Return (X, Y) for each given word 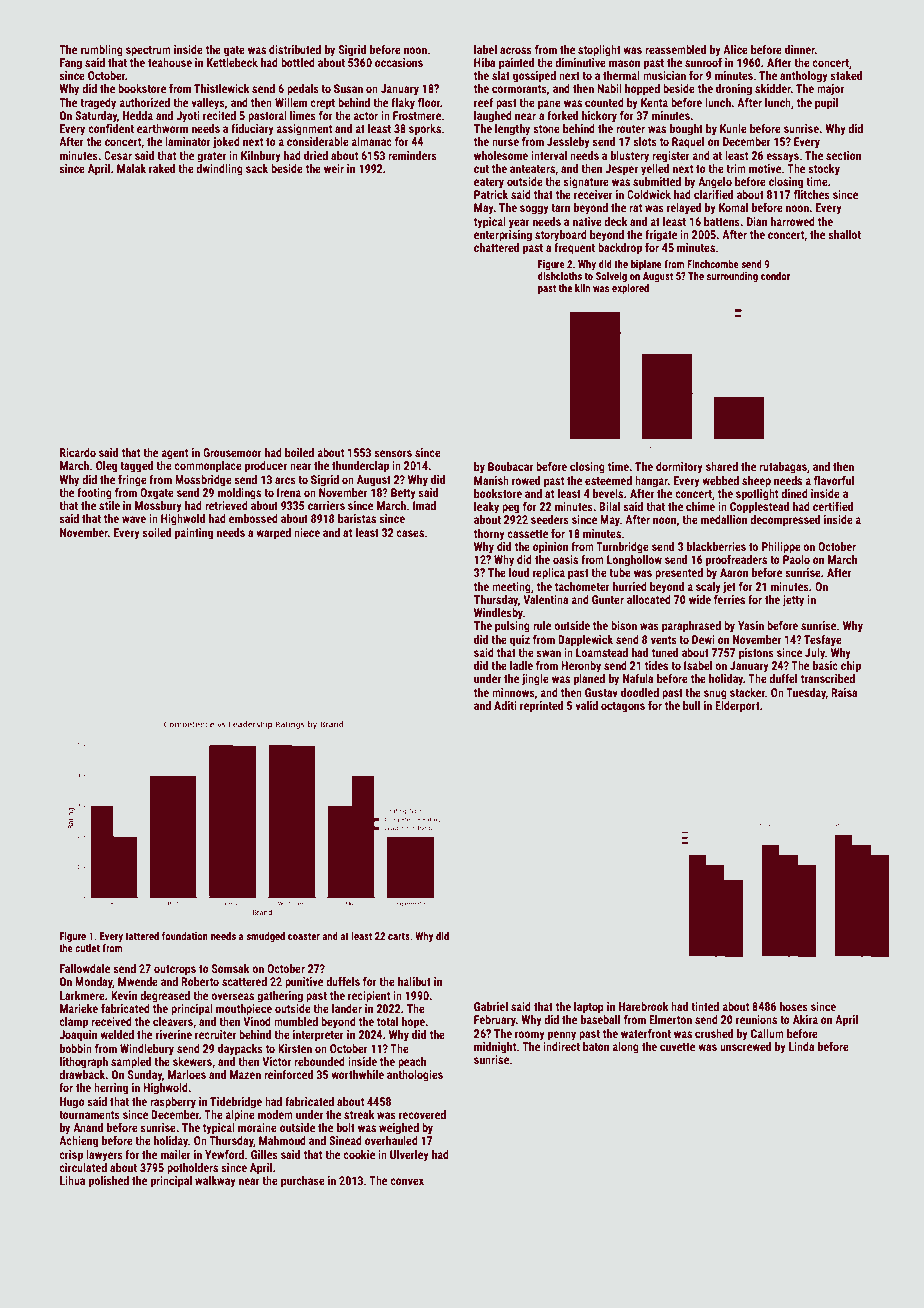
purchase (303, 1182)
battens (722, 221)
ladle (521, 665)
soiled (156, 532)
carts (399, 936)
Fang (71, 64)
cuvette (677, 1047)
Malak (131, 168)
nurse (505, 142)
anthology (804, 77)
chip (851, 667)
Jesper (621, 170)
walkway (215, 1182)
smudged (265, 937)
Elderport (737, 707)
